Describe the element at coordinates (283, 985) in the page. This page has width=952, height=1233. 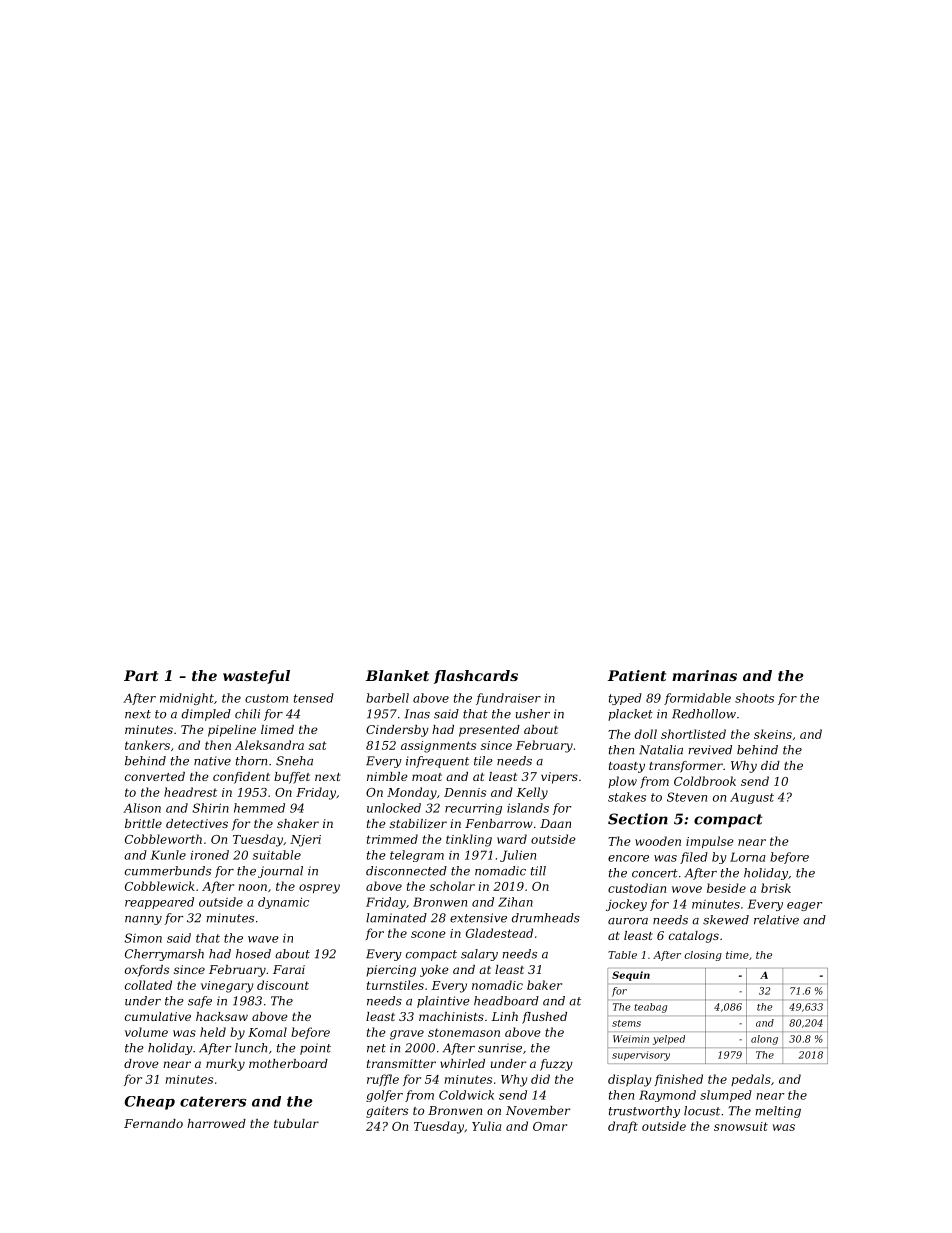
I see `discount` at that location.
